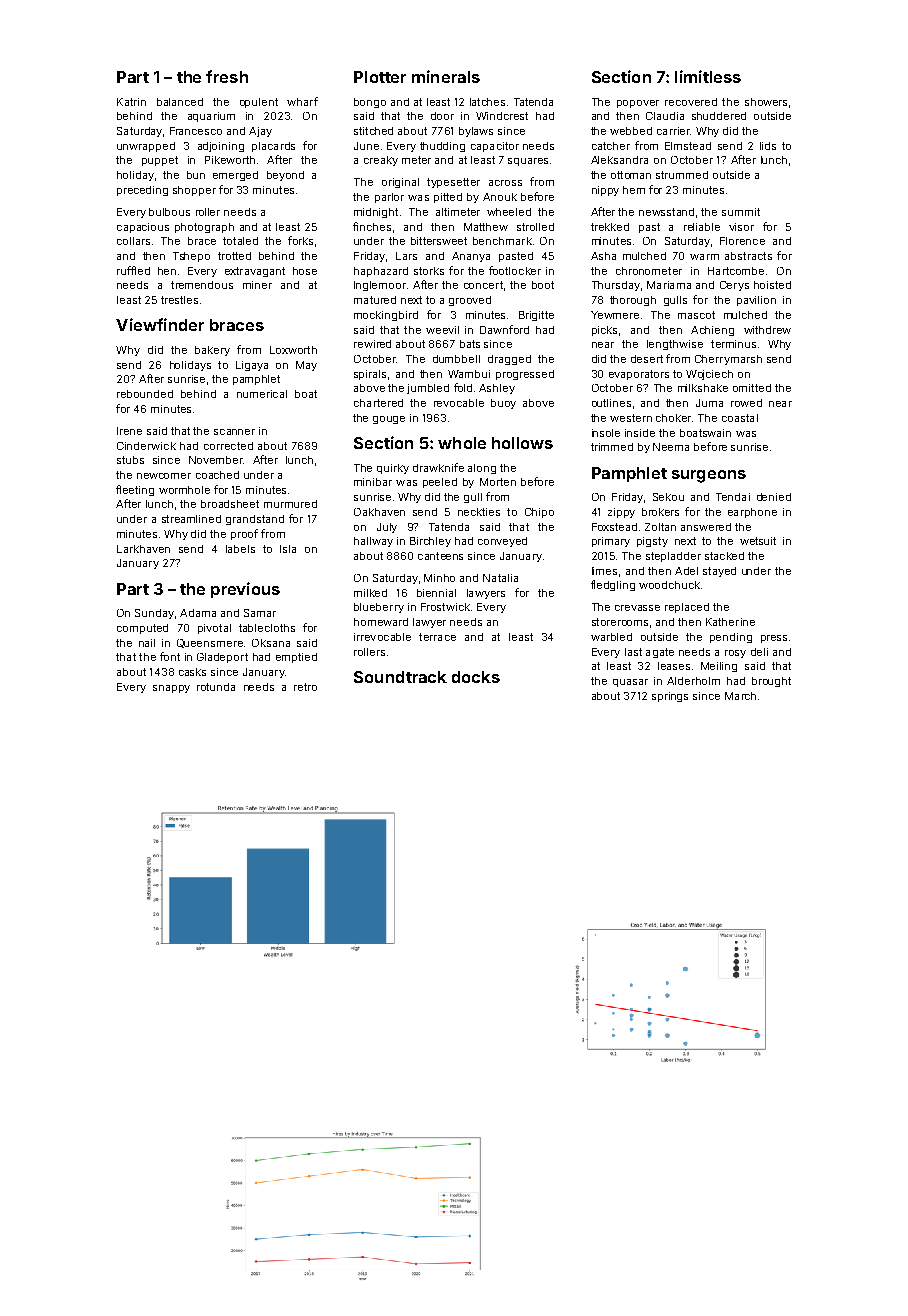 The image size is (908, 1316). Describe the element at coordinates (160, 324) in the page. I see `Viewfinder` at that location.
